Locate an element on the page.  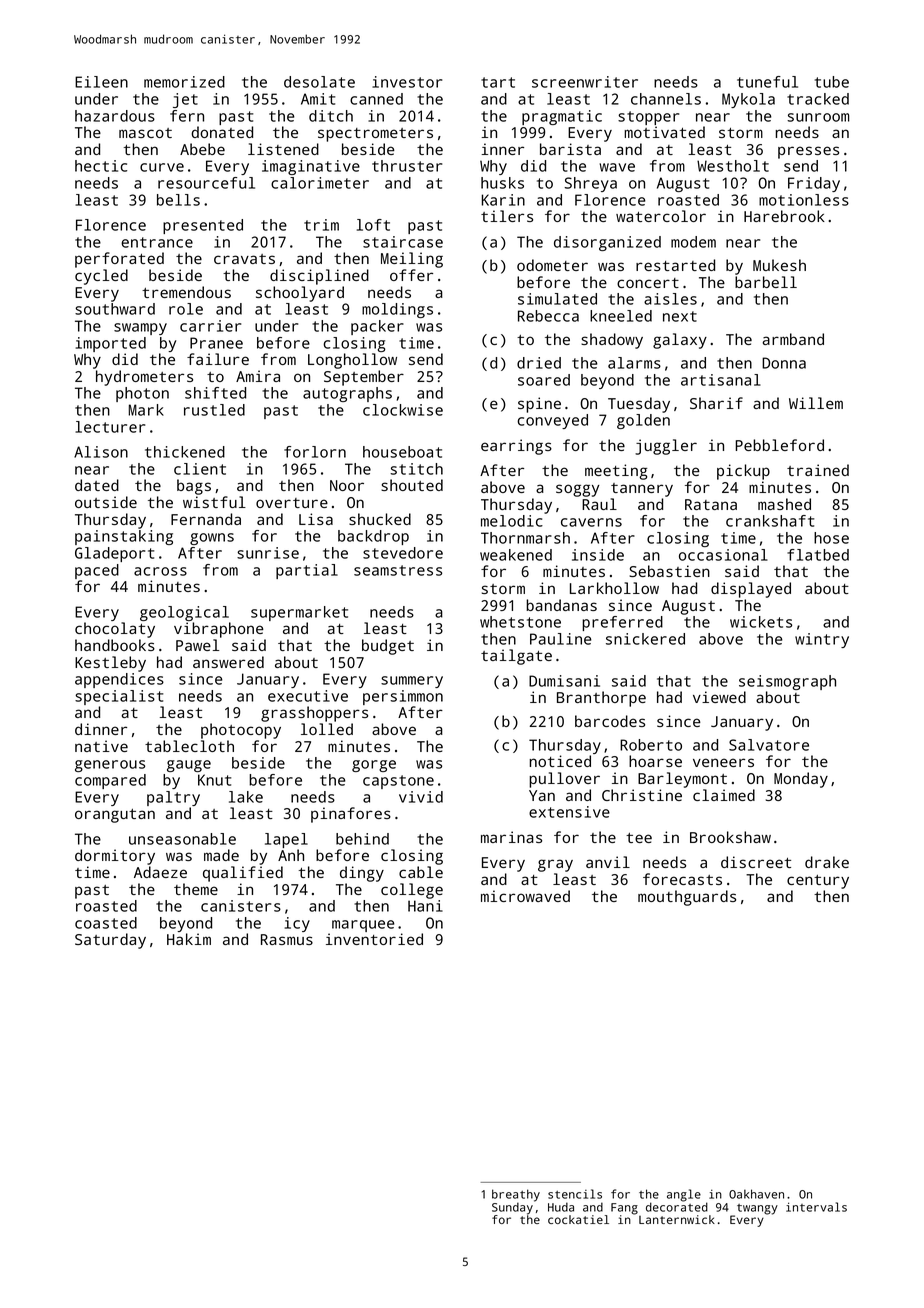
investor is located at coordinates (407, 82).
